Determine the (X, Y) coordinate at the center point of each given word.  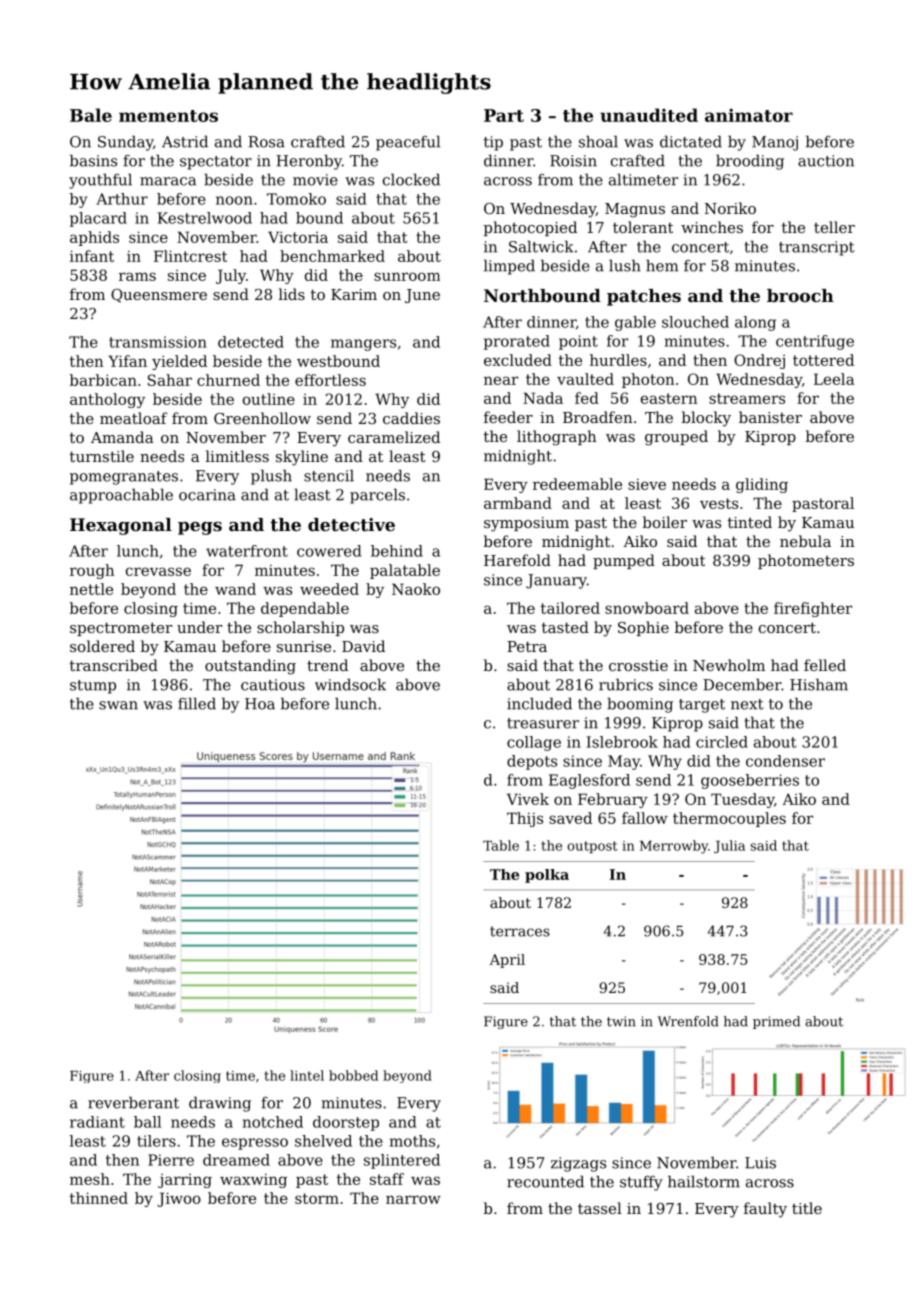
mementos (168, 116)
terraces (520, 931)
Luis (760, 1163)
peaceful (408, 143)
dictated (691, 141)
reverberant (133, 1102)
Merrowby (674, 847)
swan (118, 705)
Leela (834, 379)
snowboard (647, 608)
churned (228, 380)
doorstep (346, 1123)
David (363, 646)
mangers (363, 345)
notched (273, 1122)
